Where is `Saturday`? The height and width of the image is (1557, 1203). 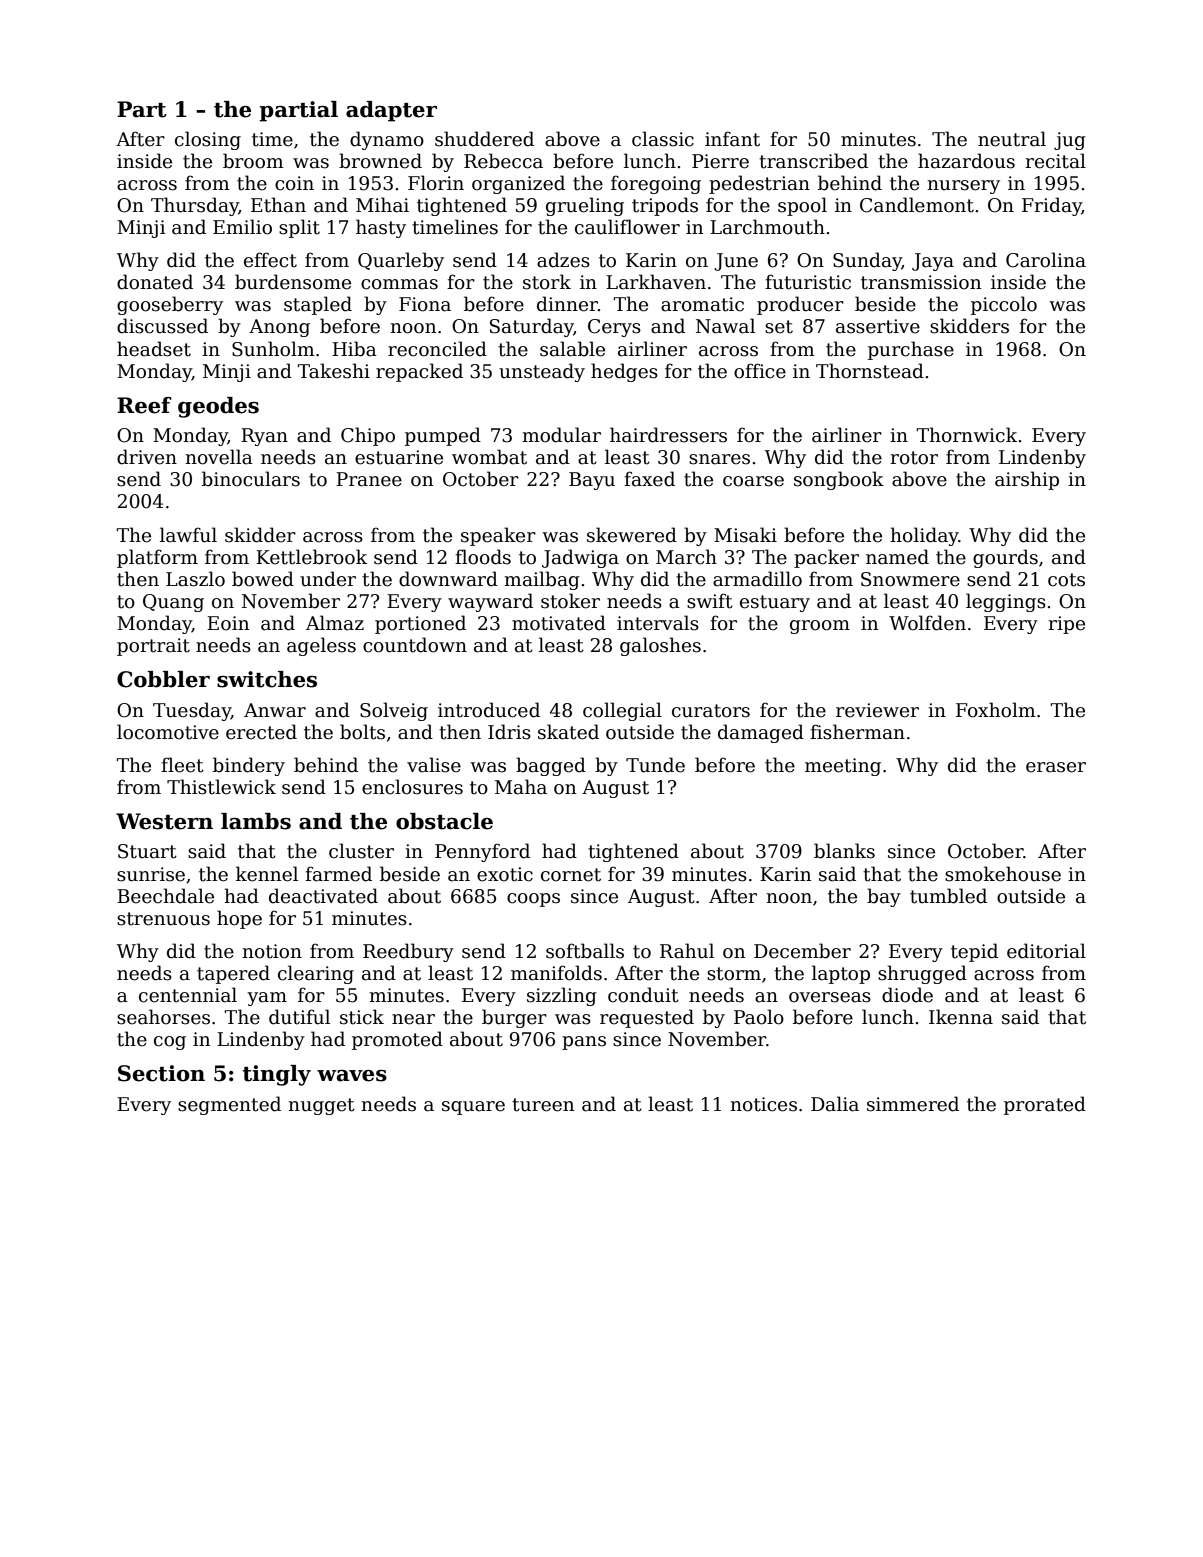
Saturday is located at coordinates (532, 327).
